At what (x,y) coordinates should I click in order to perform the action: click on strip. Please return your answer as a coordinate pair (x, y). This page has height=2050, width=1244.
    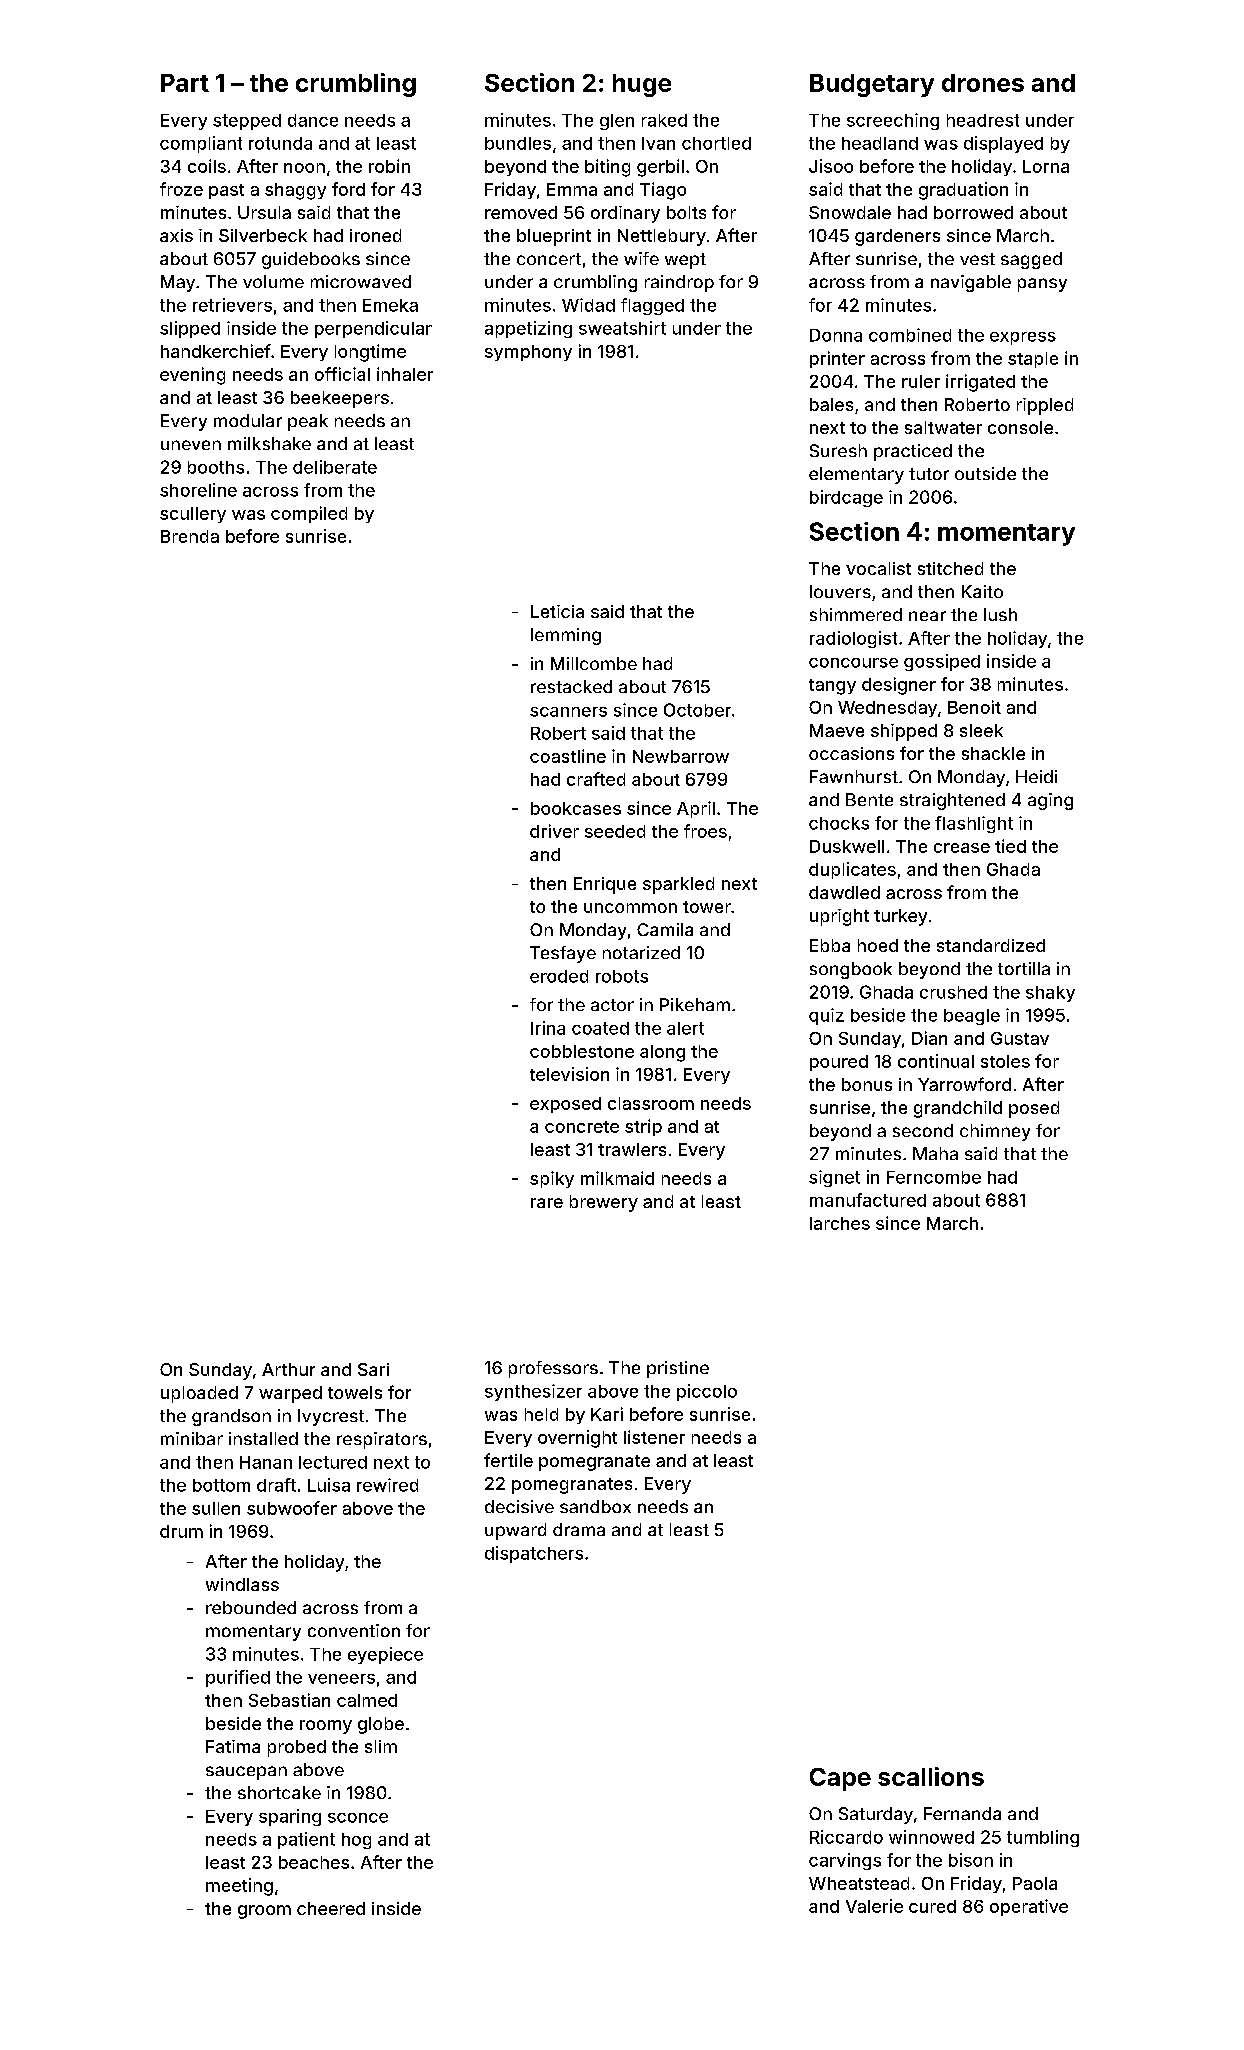
    Looking at the image, I should click on (643, 1127).
